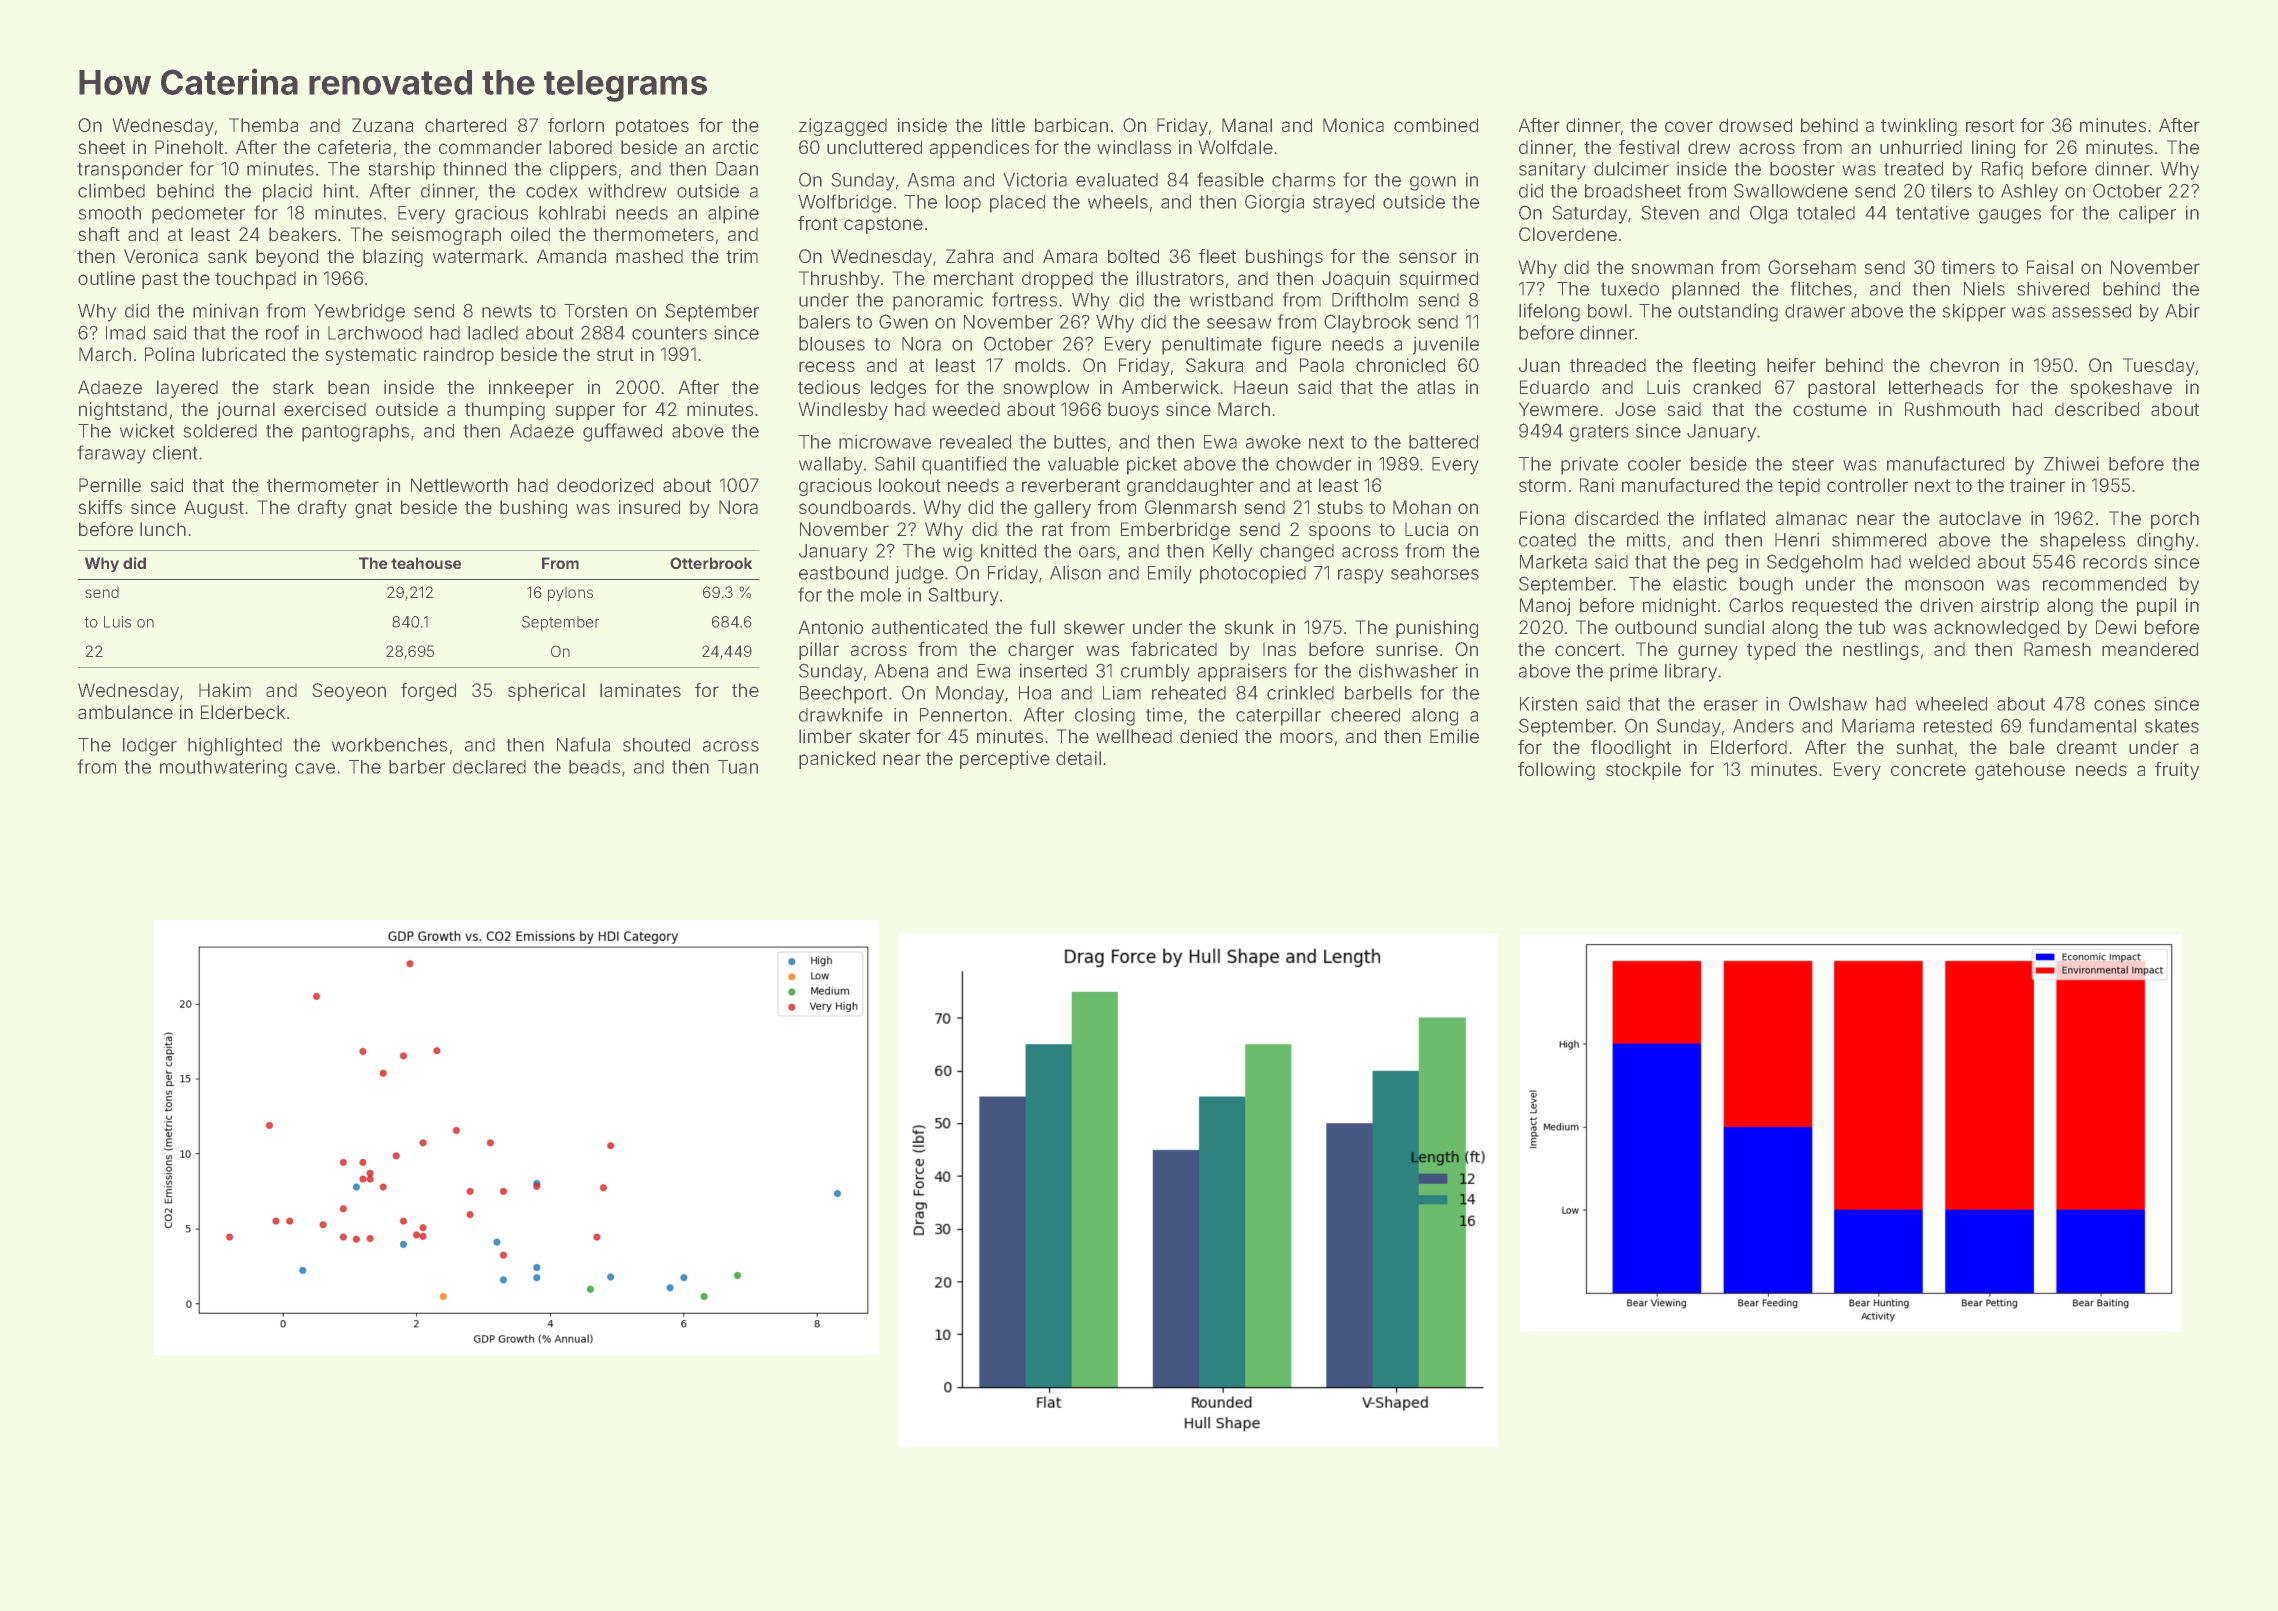 This image has width=2278, height=1611. What do you see at coordinates (263, 125) in the image?
I see `Themba` at bounding box center [263, 125].
